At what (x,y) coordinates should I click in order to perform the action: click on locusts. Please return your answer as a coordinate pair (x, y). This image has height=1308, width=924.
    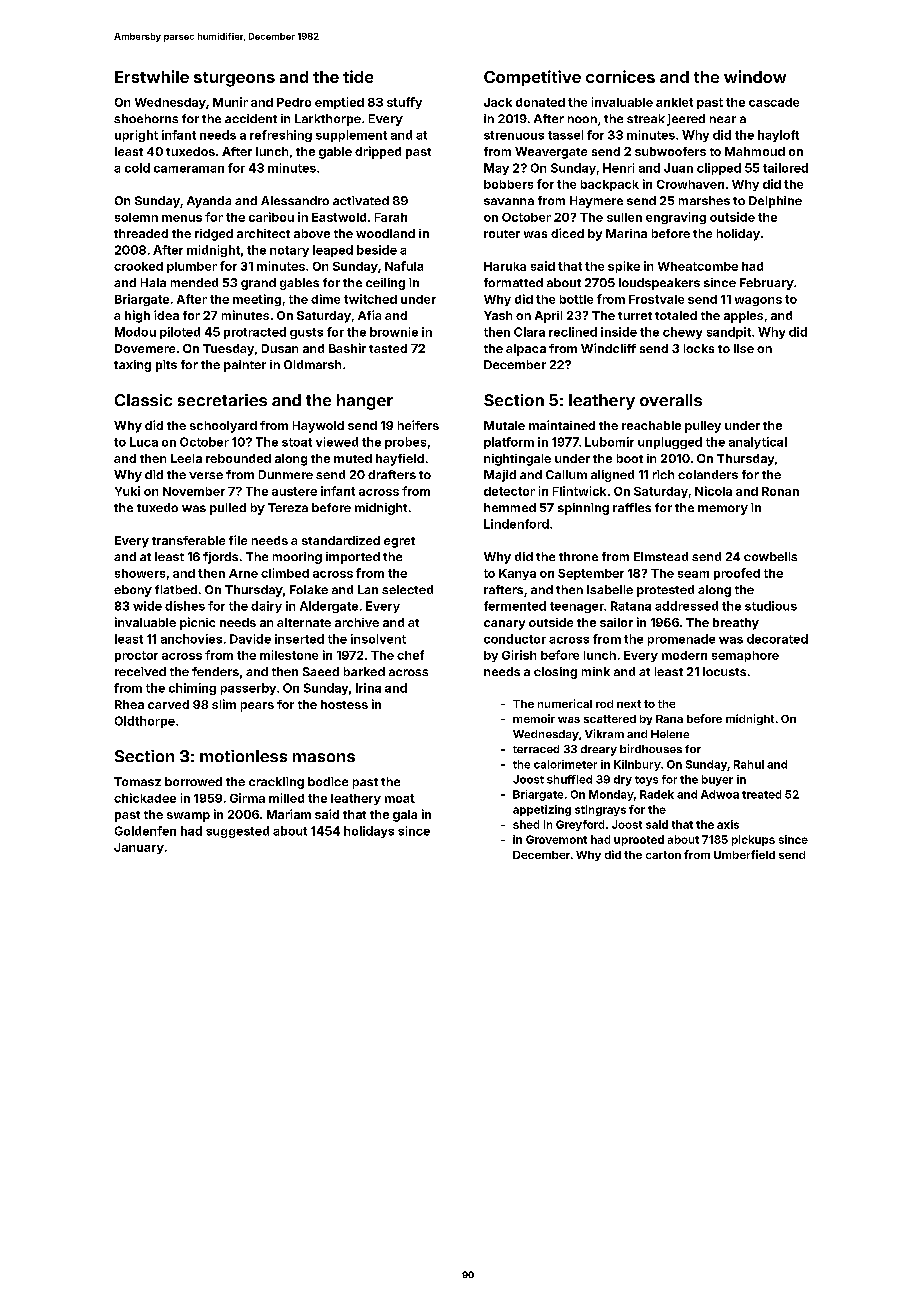
    Looking at the image, I should click on (724, 671).
